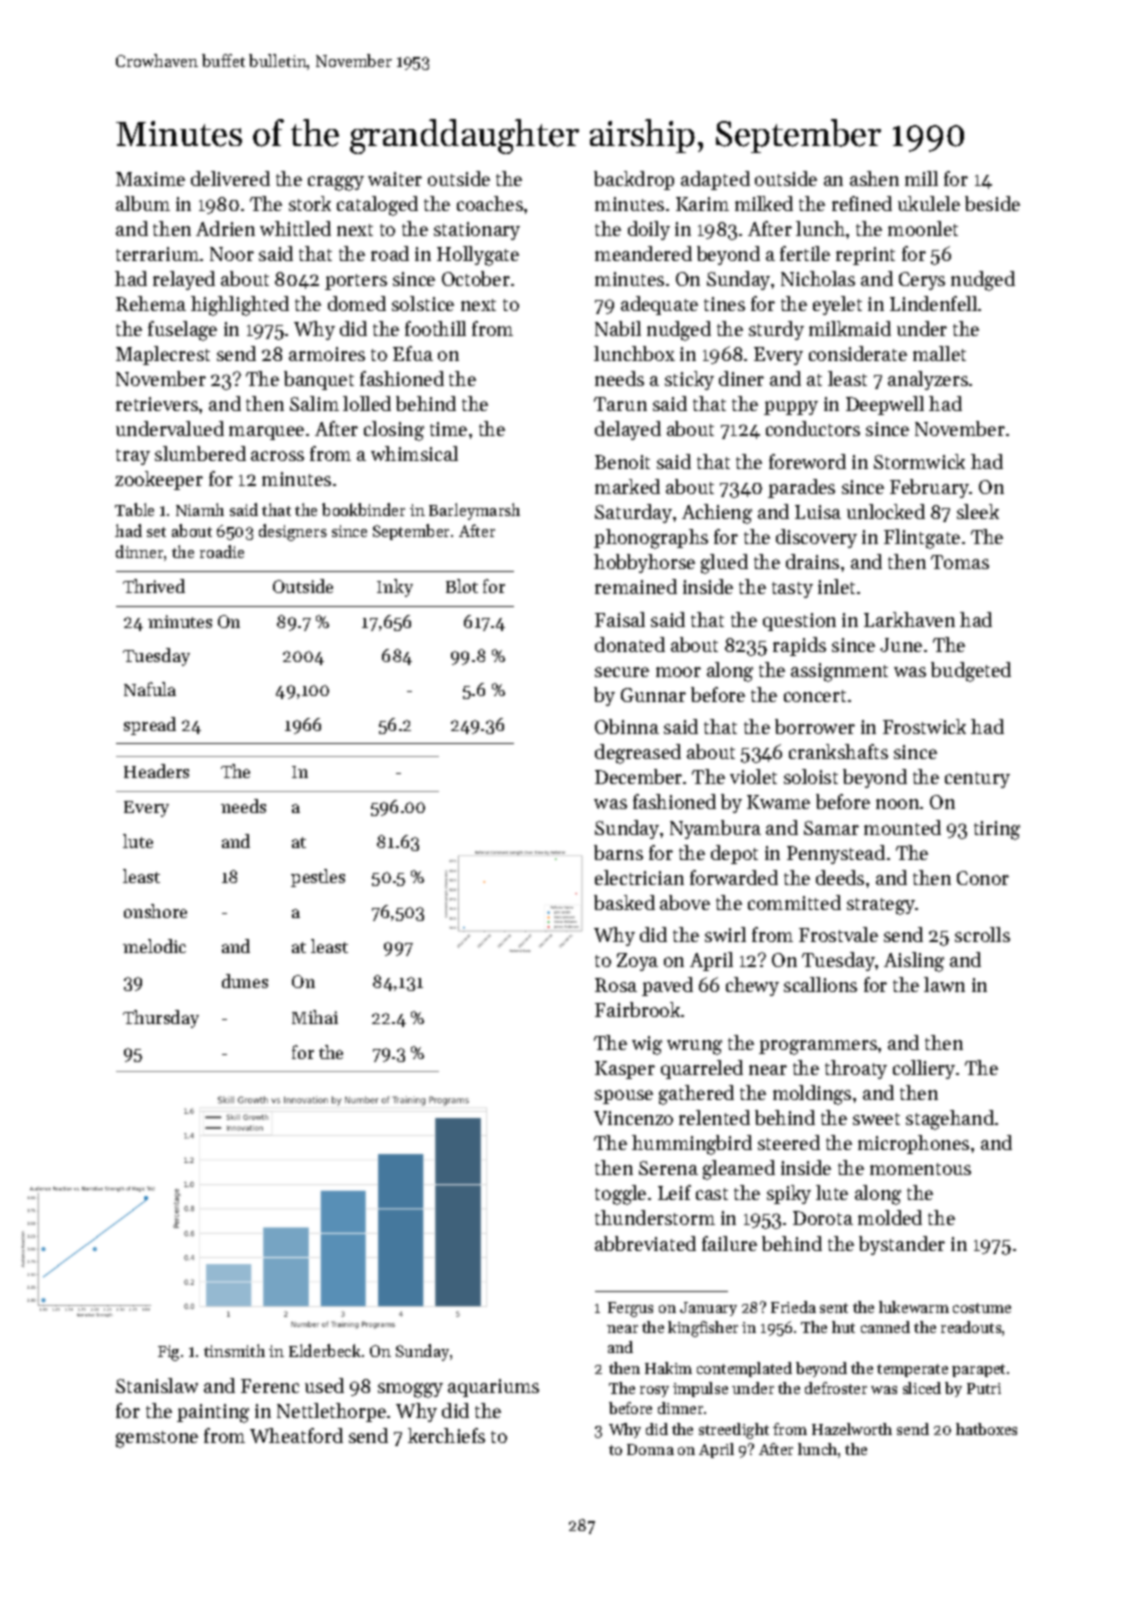  Describe the element at coordinates (637, 962) in the document. I see `Zoya` at that location.
